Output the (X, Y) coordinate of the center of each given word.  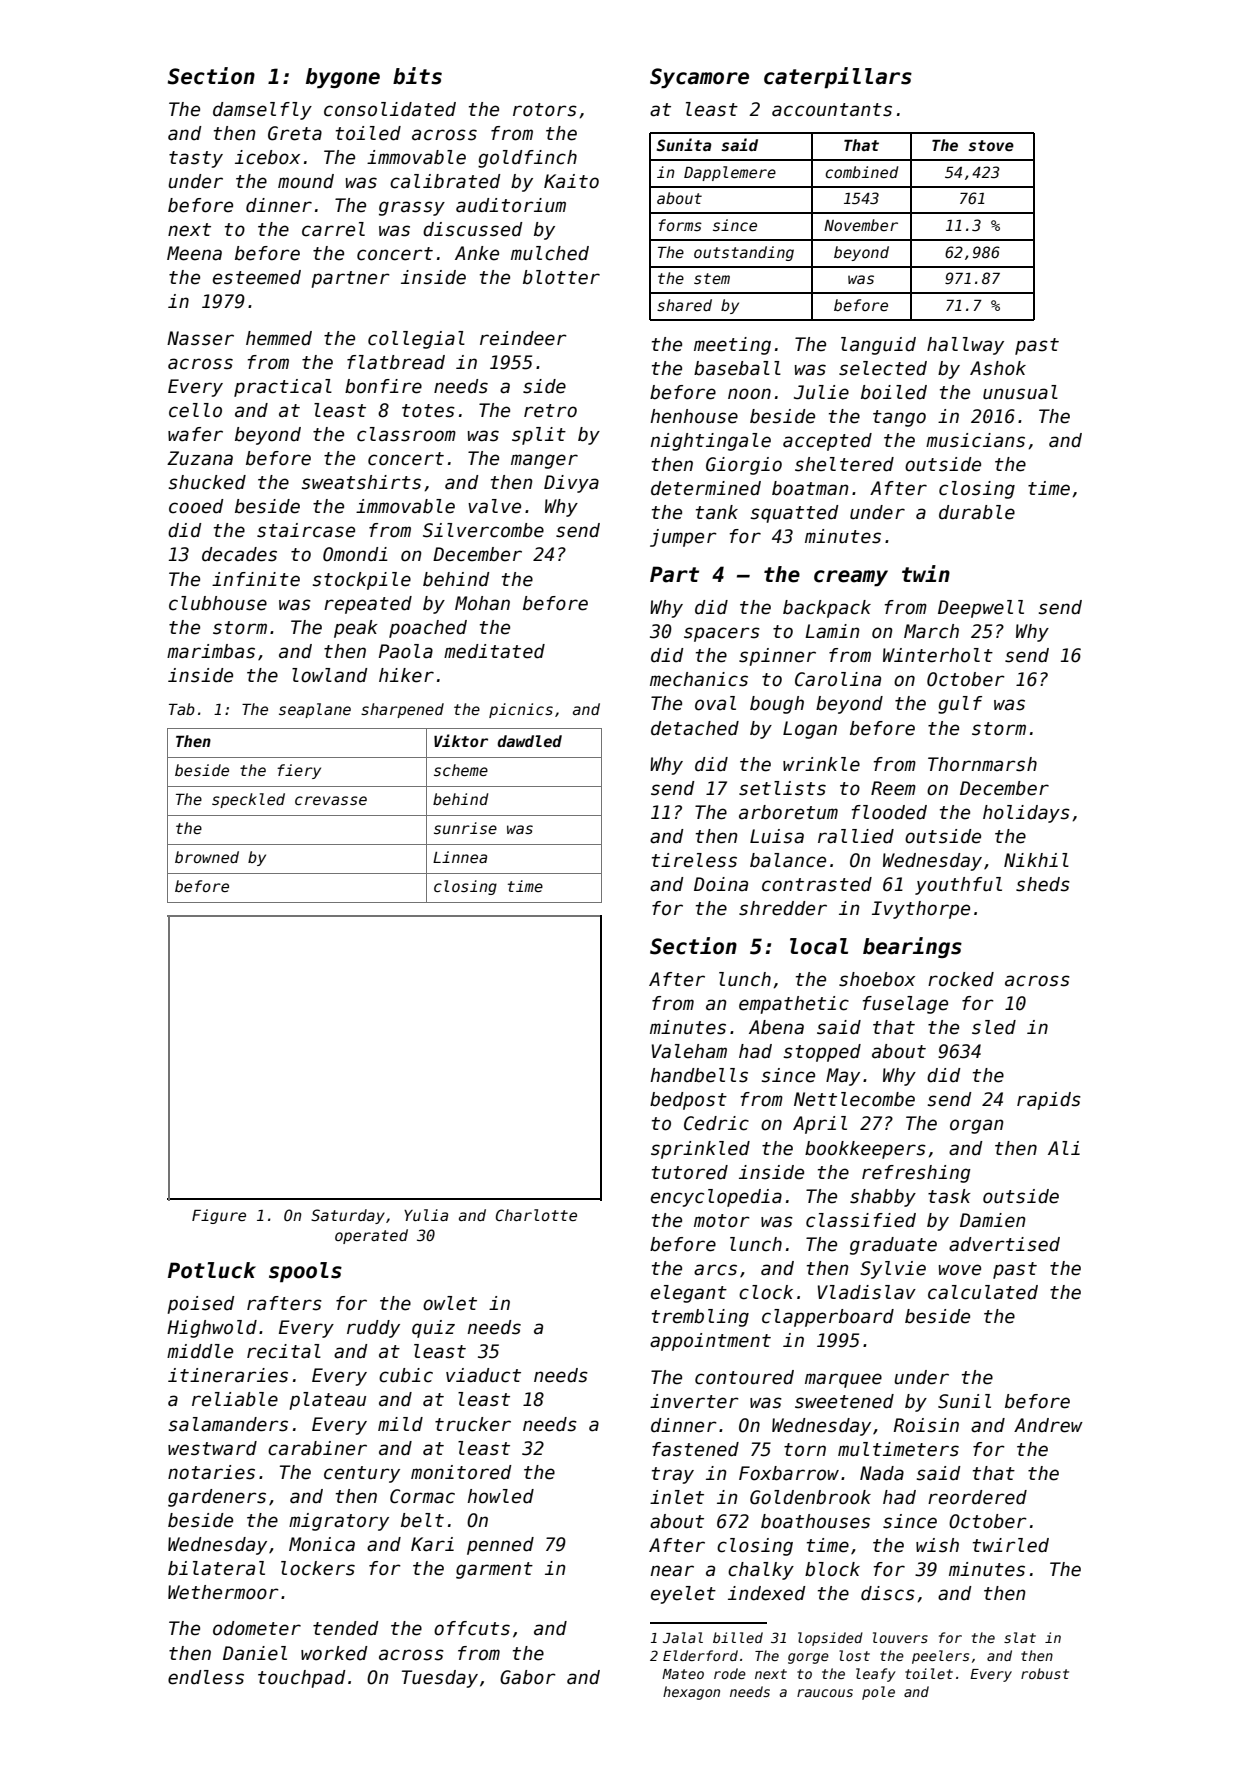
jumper (683, 538)
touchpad (302, 1679)
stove (991, 145)
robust (1045, 1673)
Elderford (700, 1655)
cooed (196, 506)
